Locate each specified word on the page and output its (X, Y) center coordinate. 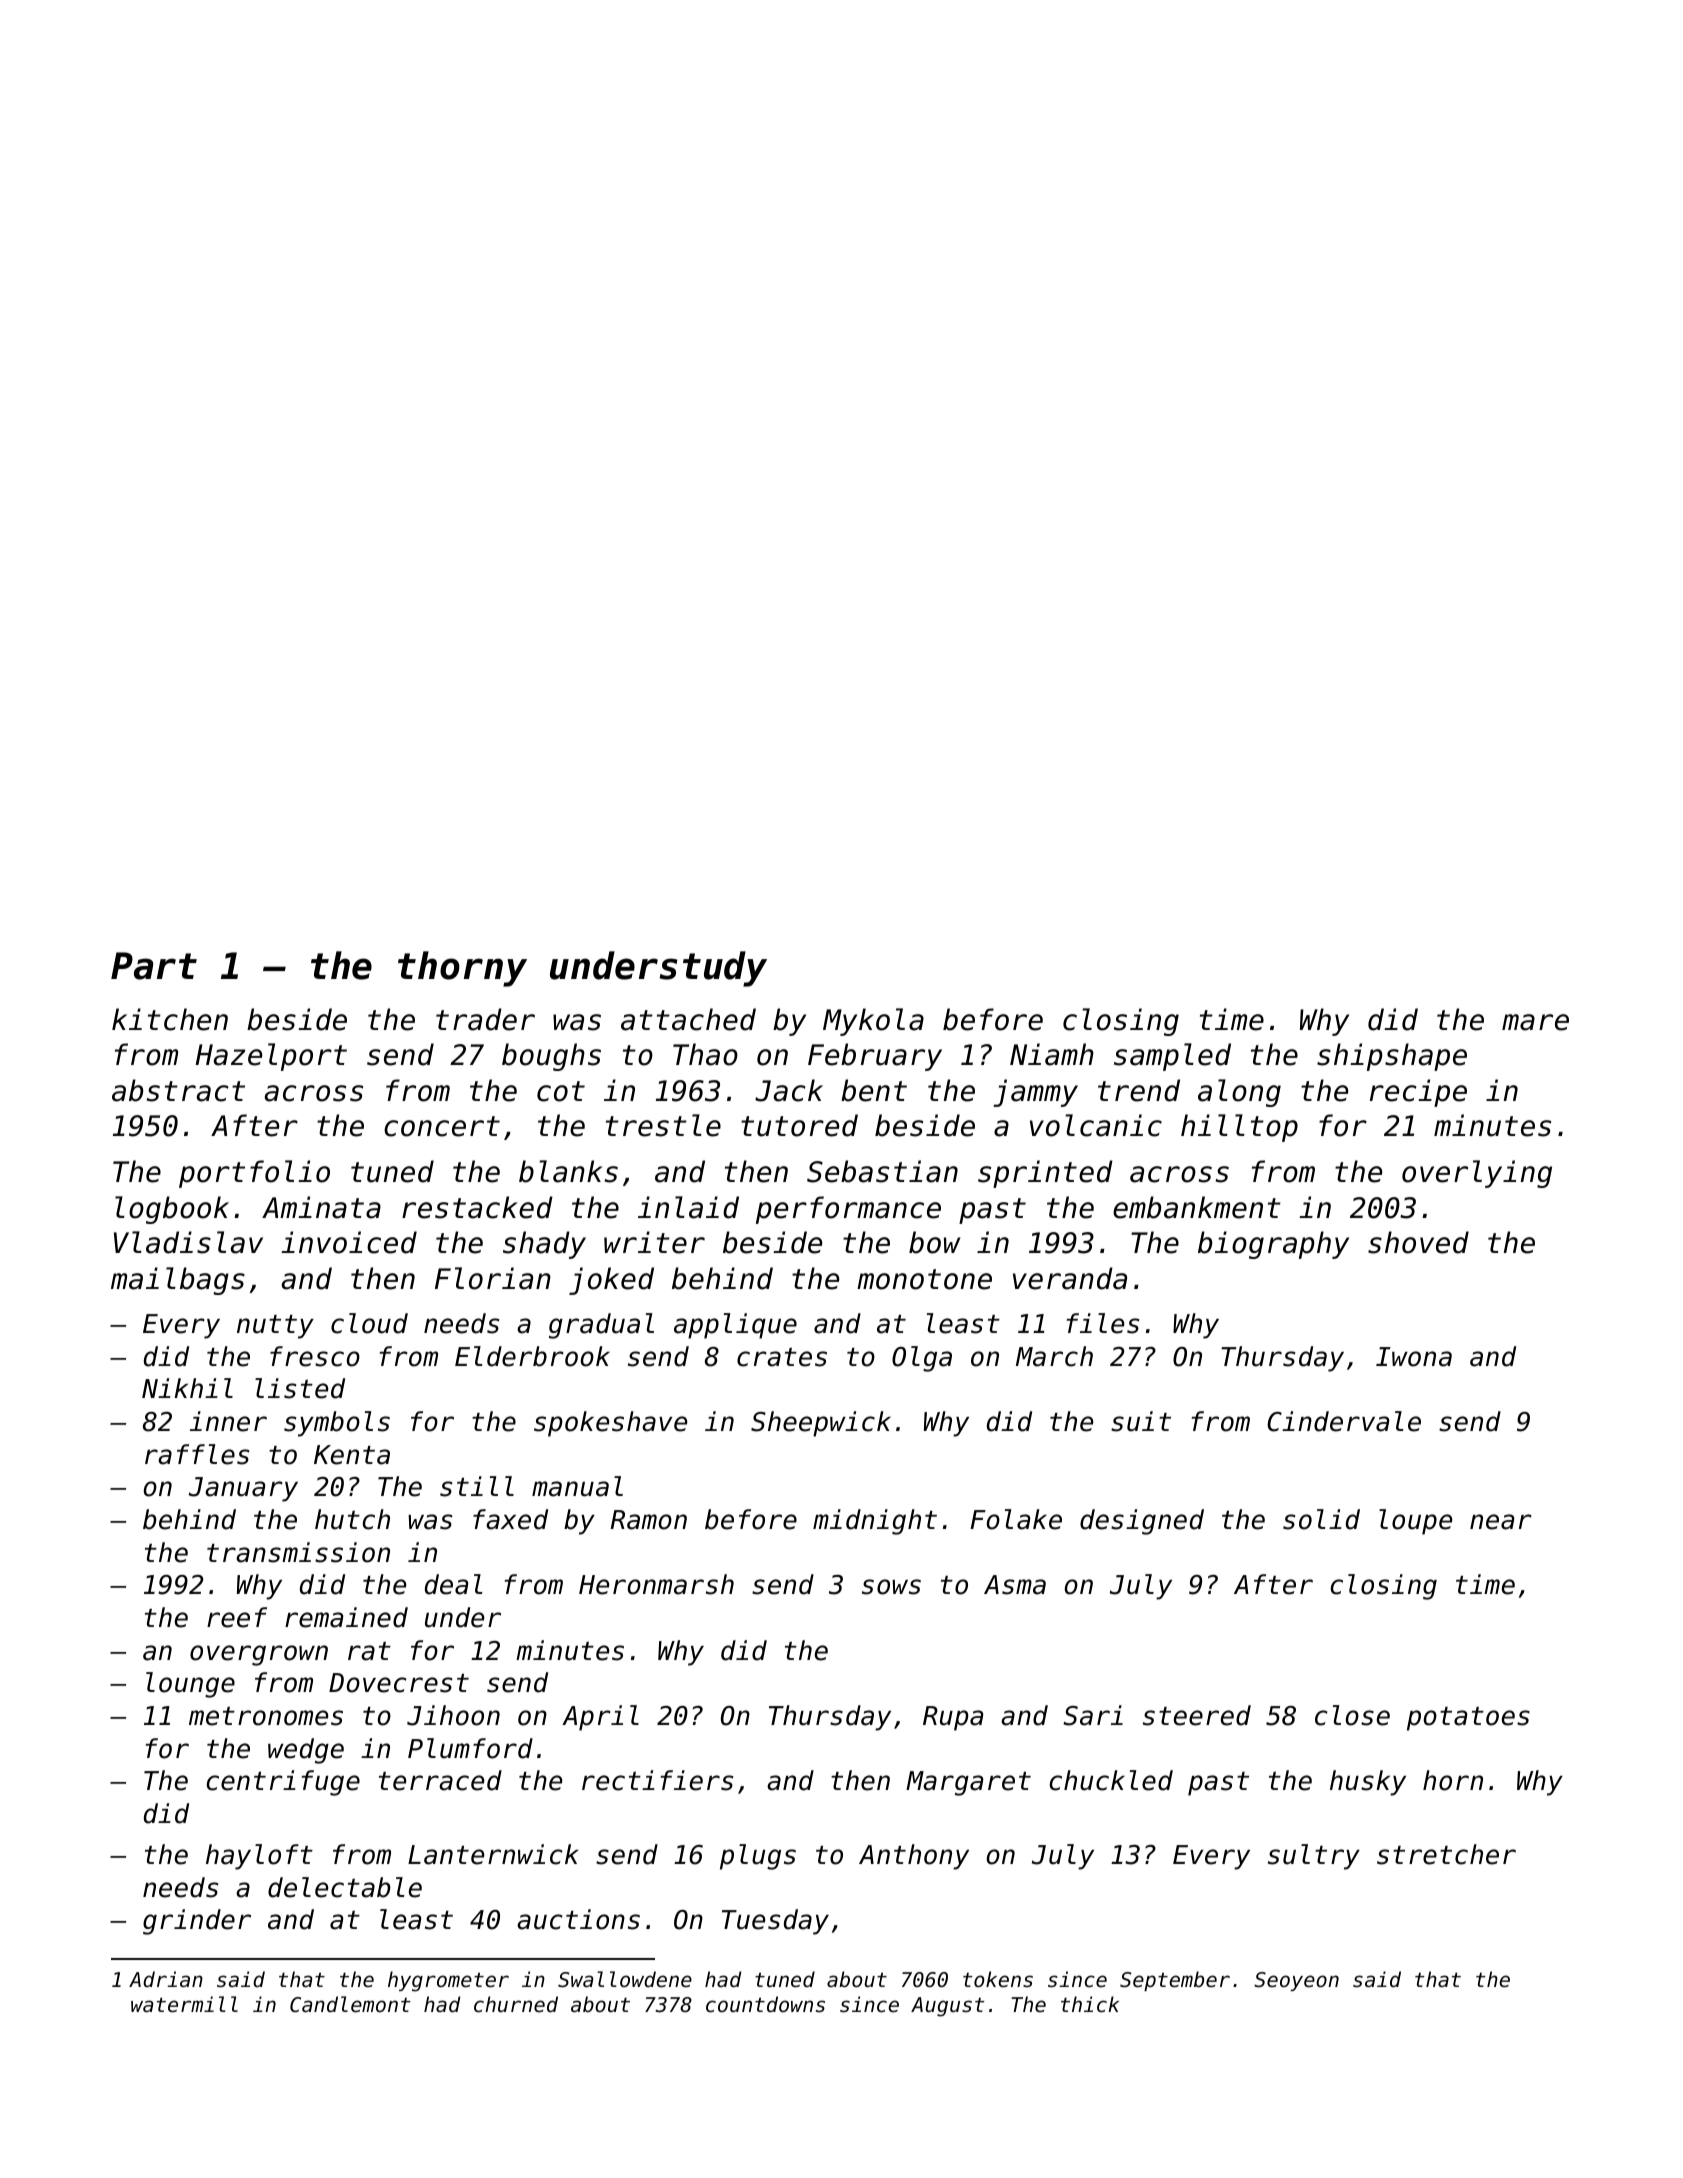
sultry (1314, 1857)
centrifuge (283, 1783)
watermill (184, 2004)
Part (154, 966)
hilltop (1239, 1128)
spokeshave (610, 1424)
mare (1535, 1022)
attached (688, 1019)
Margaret (968, 1783)
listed (300, 1388)
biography (1273, 1245)
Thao (705, 1054)
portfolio (254, 1174)
